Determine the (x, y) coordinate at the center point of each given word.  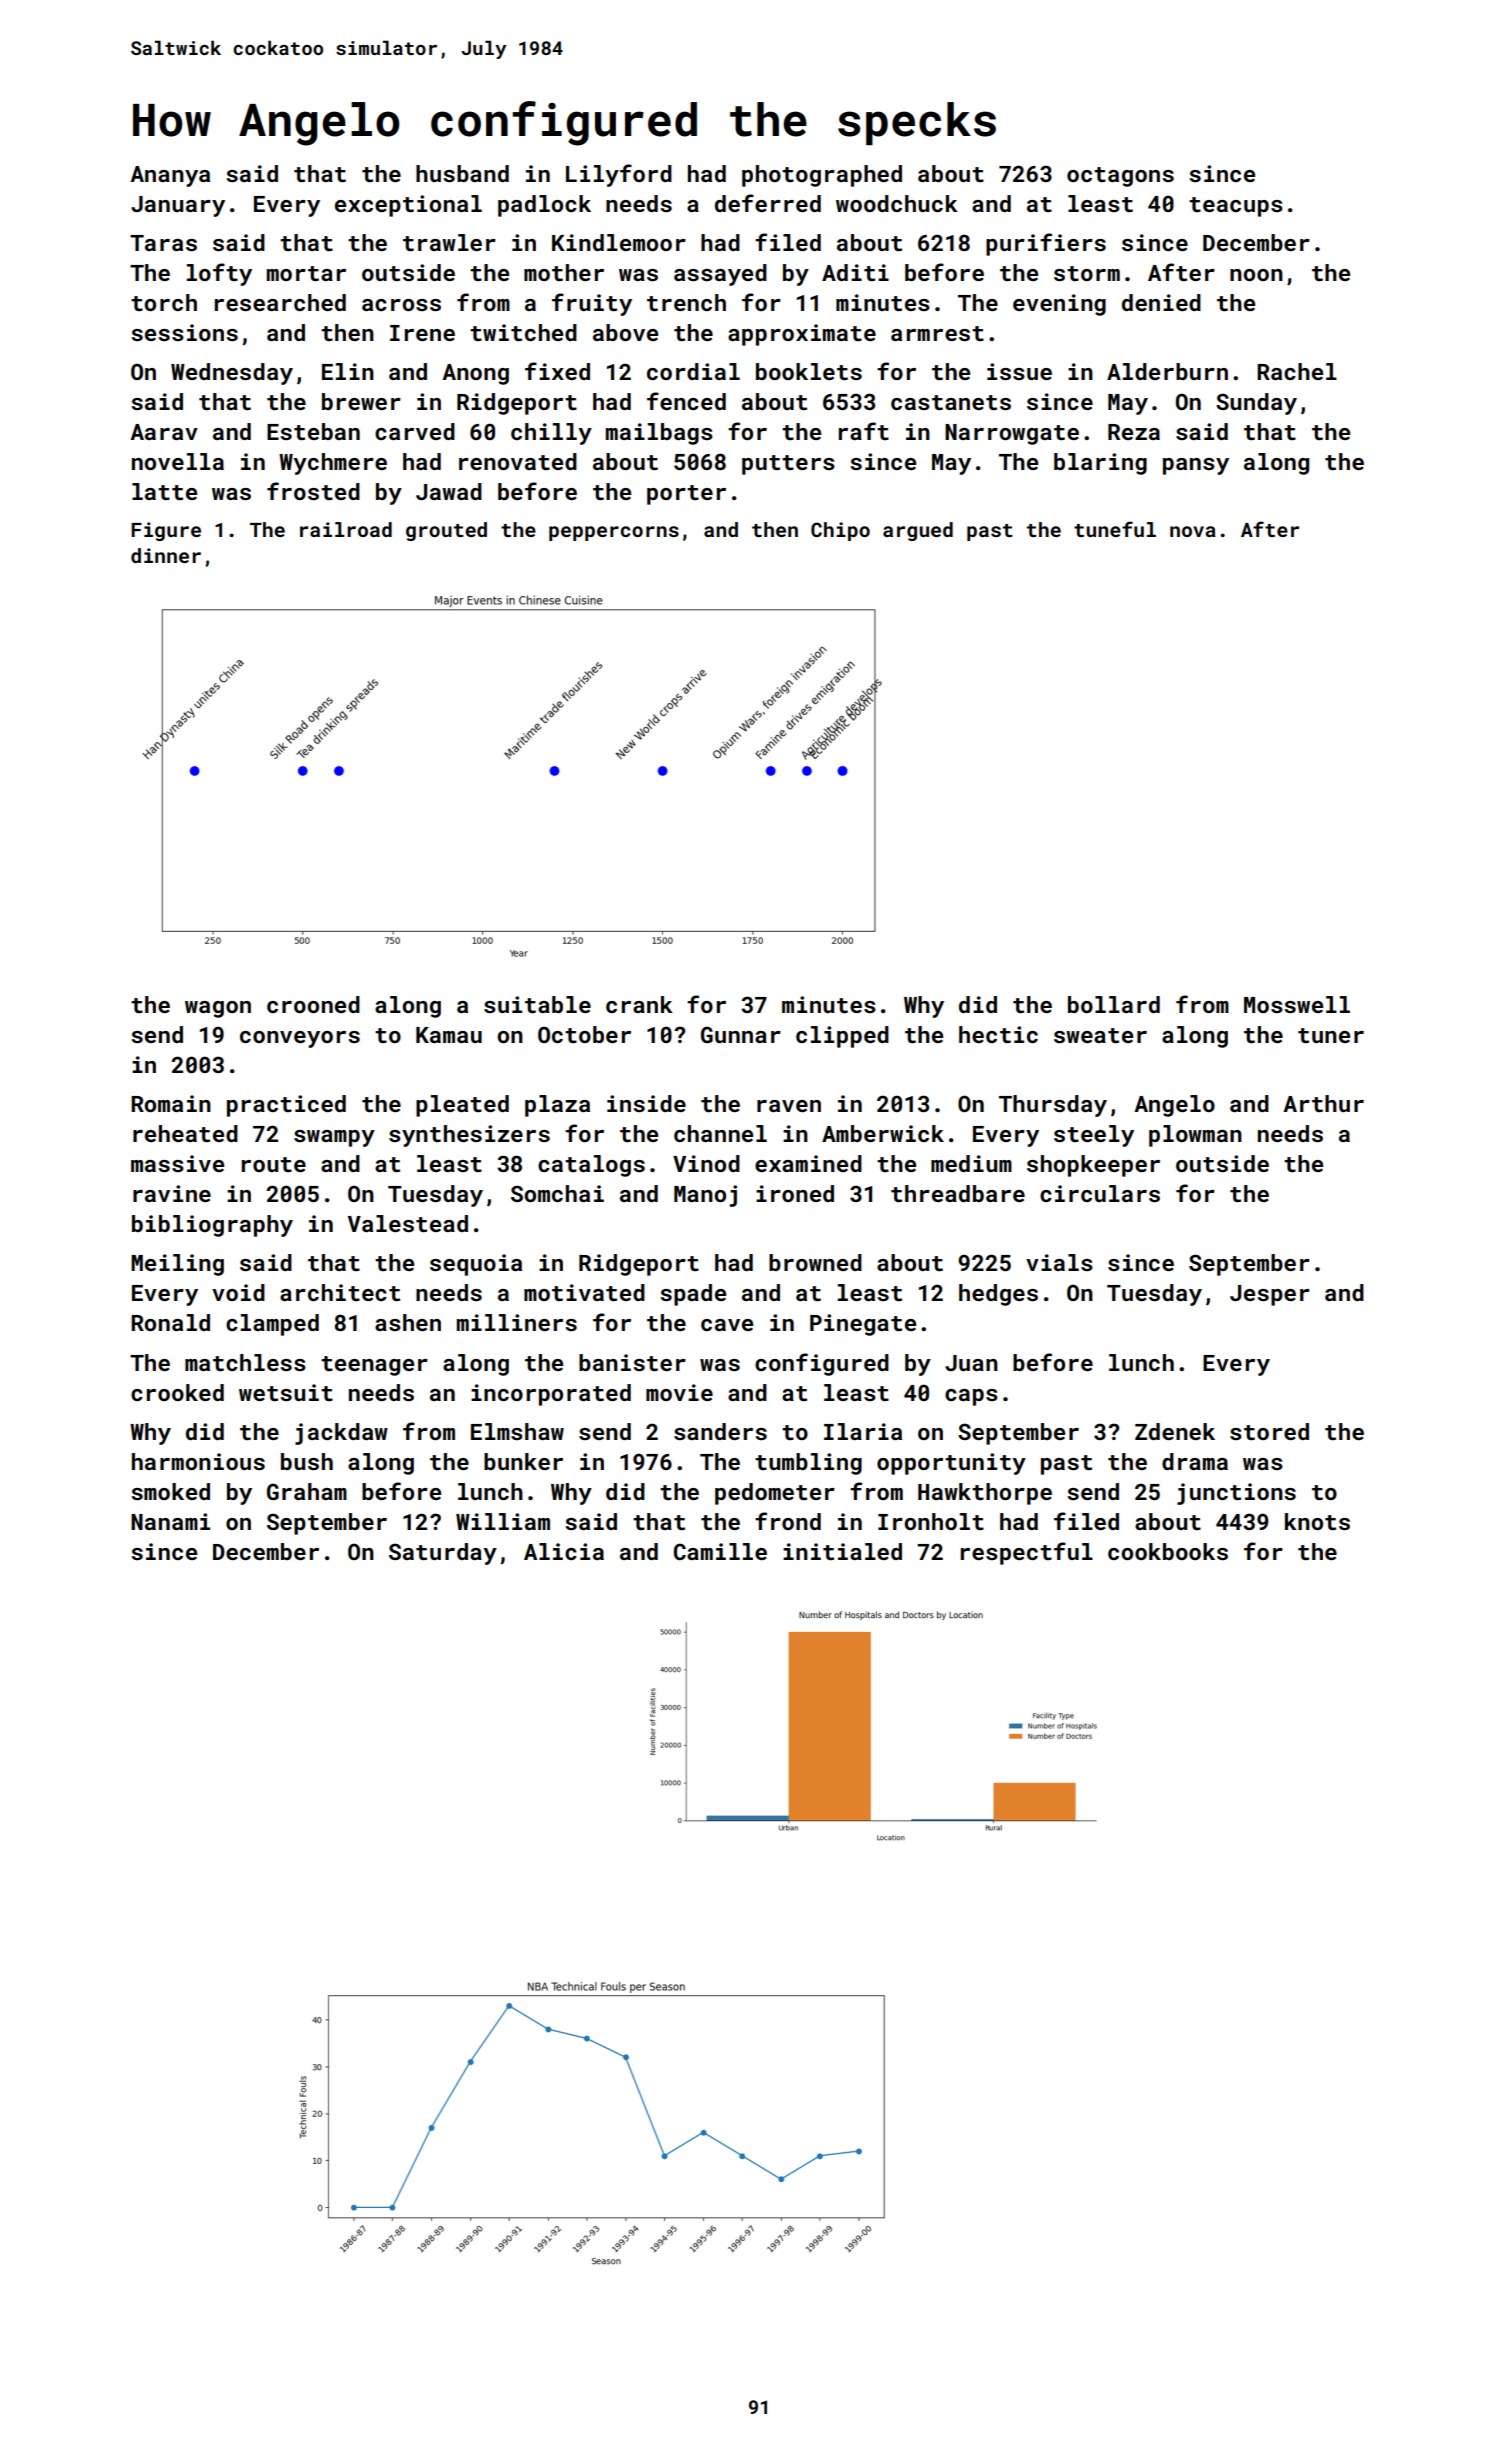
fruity (592, 304)
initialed (842, 1551)
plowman (1195, 1136)
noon (1256, 275)
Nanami (170, 1521)
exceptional (408, 206)
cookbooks (1168, 1551)
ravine (172, 1193)
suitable (537, 1004)
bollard (1114, 1004)
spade (693, 1295)
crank (639, 1004)
